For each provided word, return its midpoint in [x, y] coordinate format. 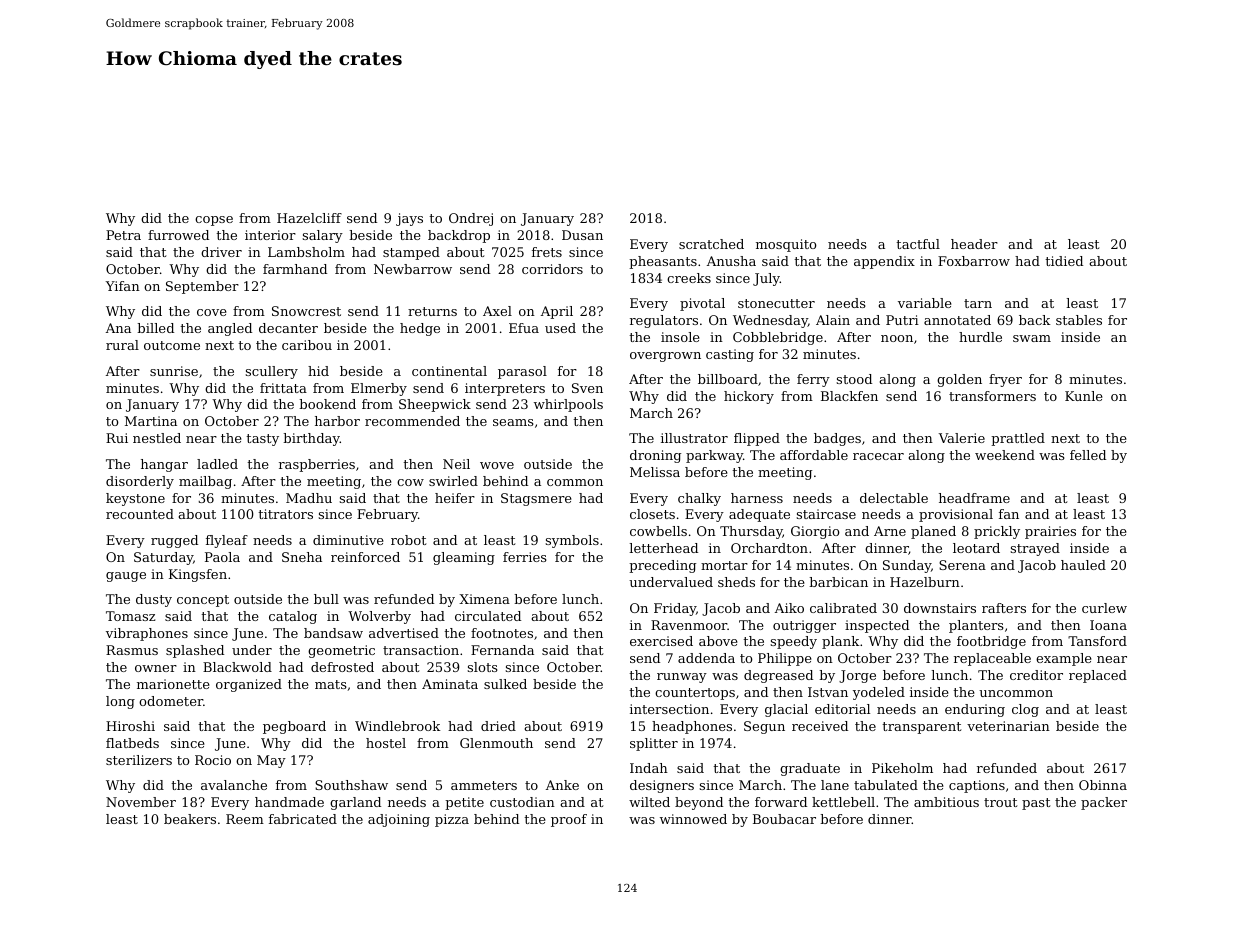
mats [331, 684]
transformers [992, 396]
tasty [262, 440]
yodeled [879, 693]
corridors [552, 269]
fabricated [303, 819]
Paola [222, 557]
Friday [675, 609]
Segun [764, 727]
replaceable [992, 659]
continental [449, 371]
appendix [884, 262]
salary [323, 236]
